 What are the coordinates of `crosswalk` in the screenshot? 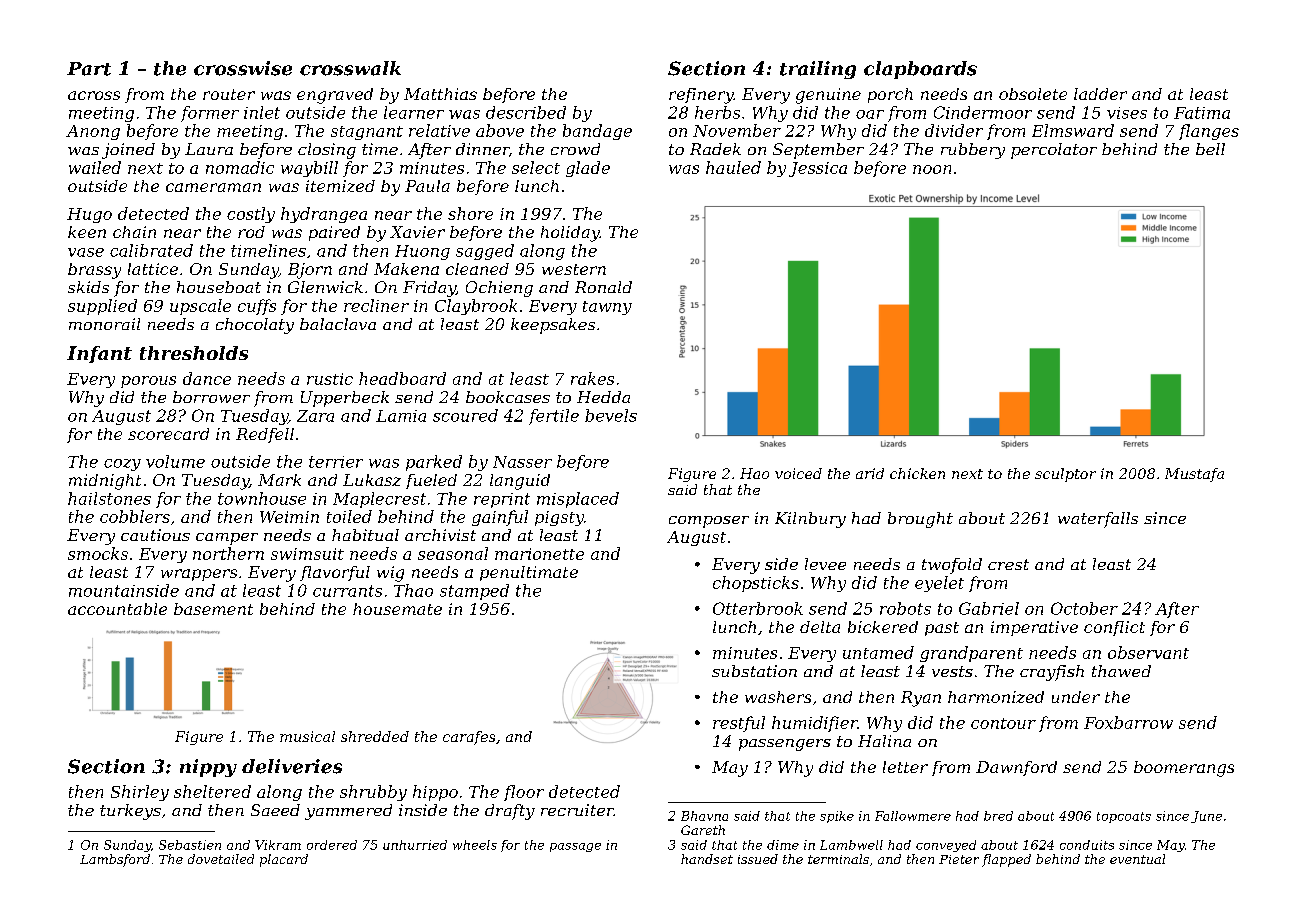 It's located at (350, 68).
